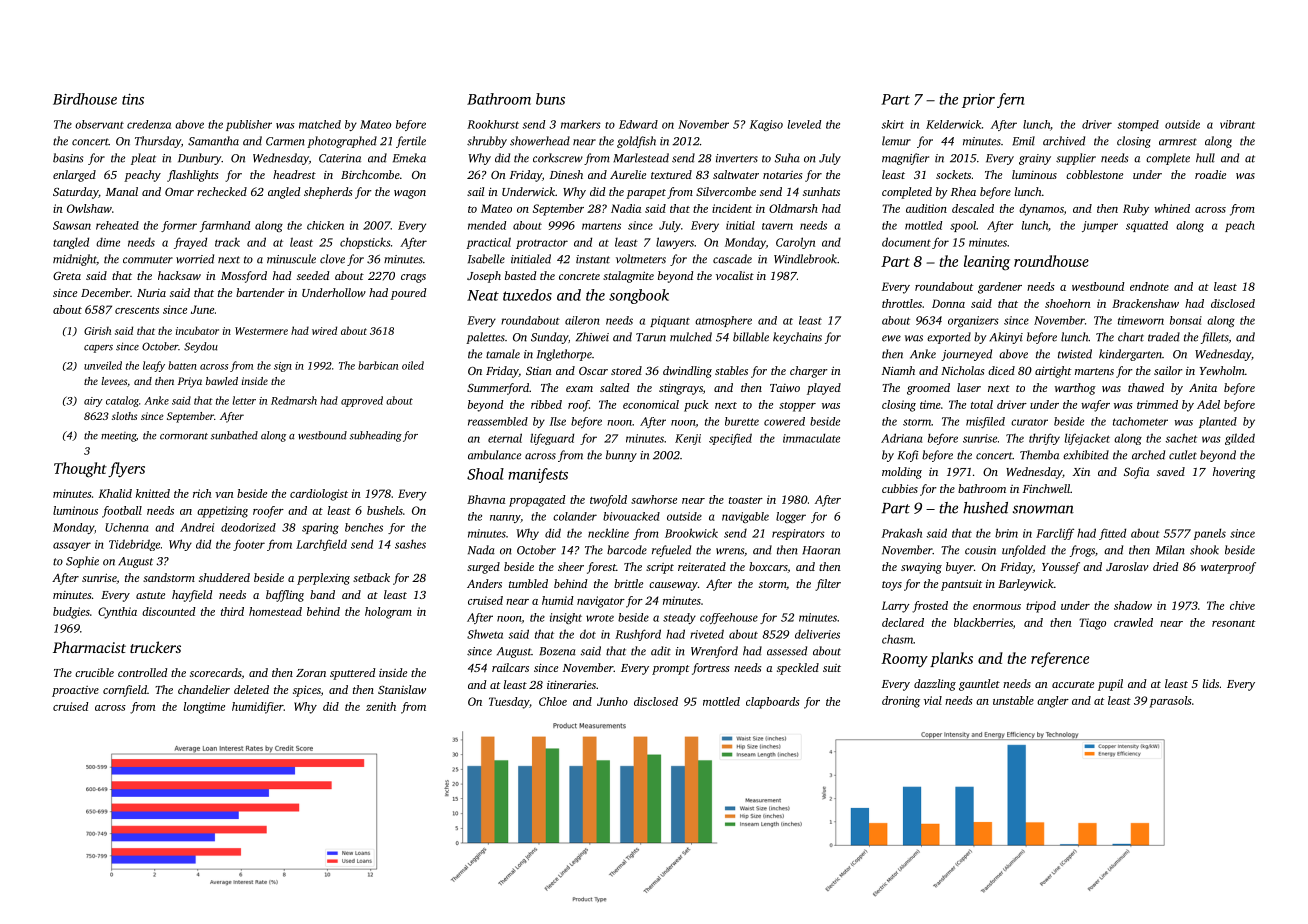 The width and height of the screenshot is (1308, 924). What do you see at coordinates (1010, 100) in the screenshot?
I see `fern` at bounding box center [1010, 100].
